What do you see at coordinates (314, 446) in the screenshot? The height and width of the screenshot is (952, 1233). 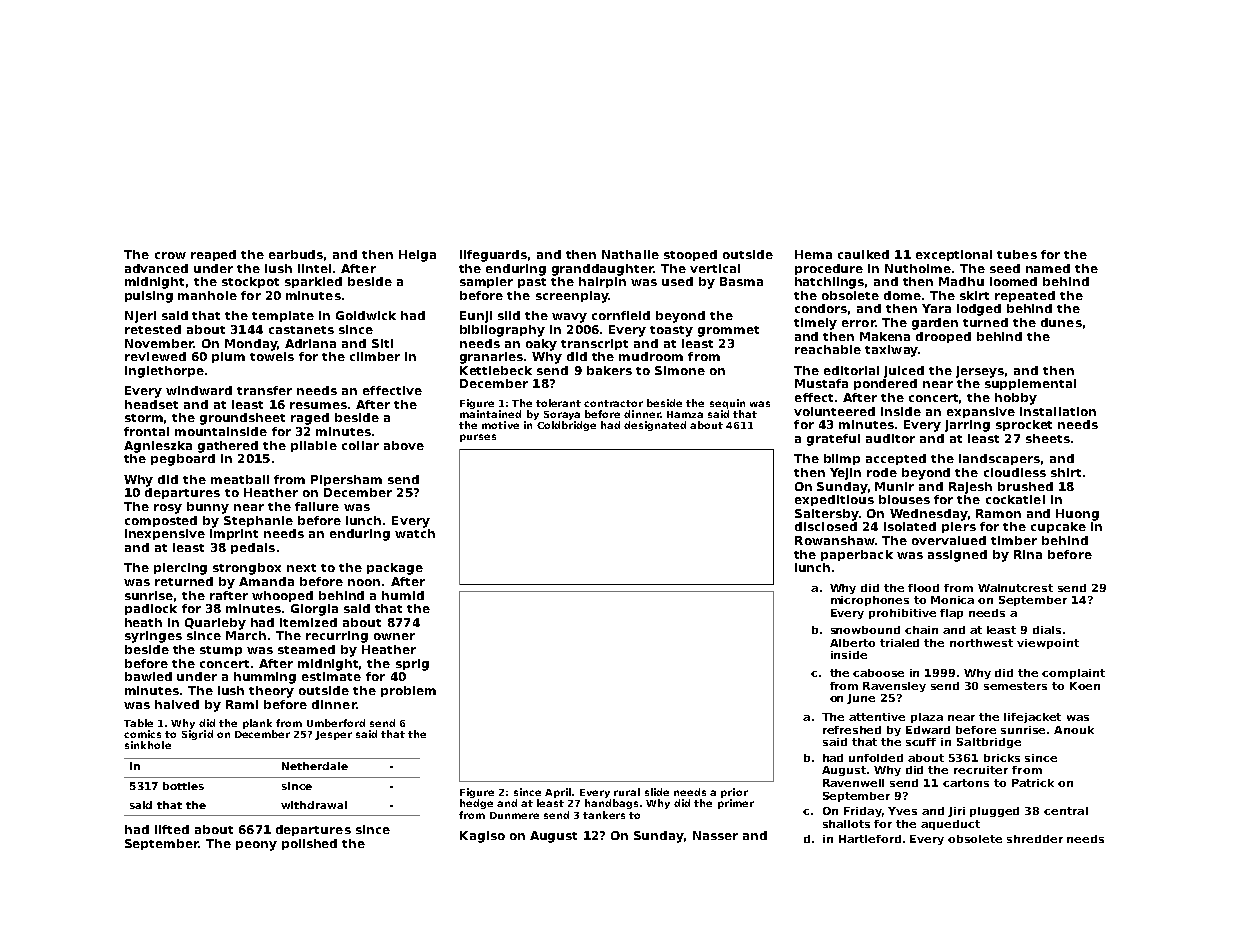 I see `pliable` at bounding box center [314, 446].
